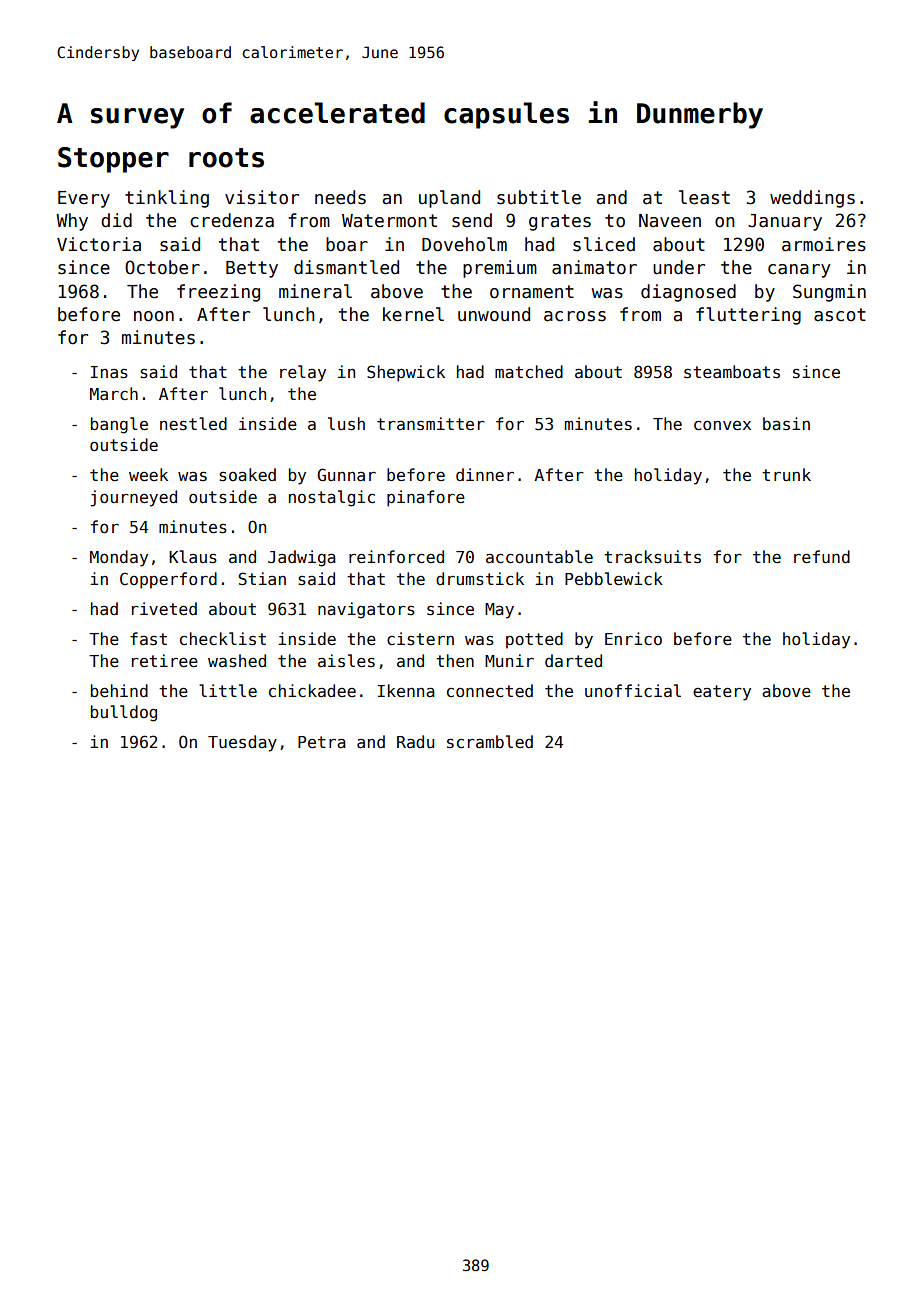  I want to click on March, so click(114, 393).
